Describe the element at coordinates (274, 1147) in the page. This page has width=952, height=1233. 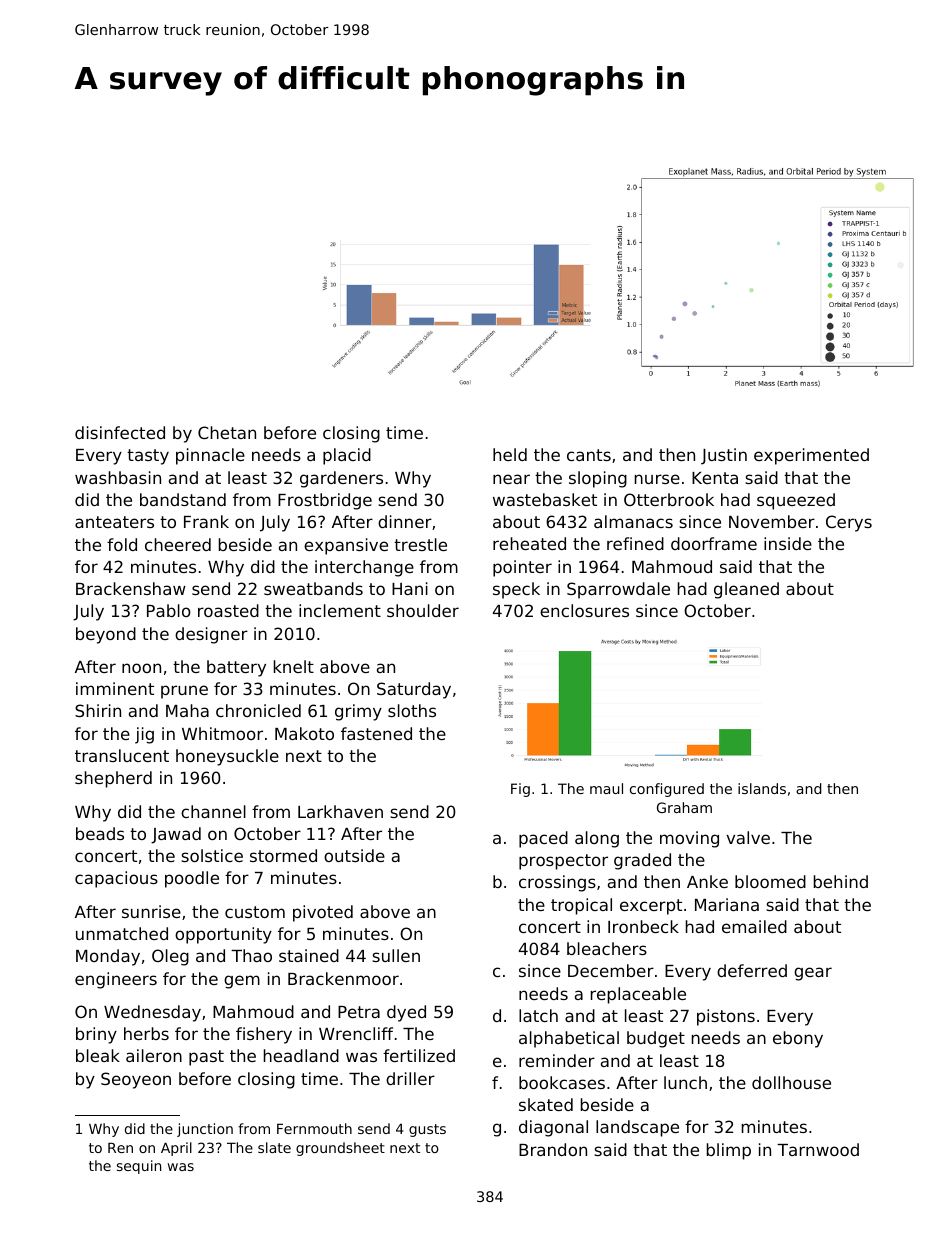
I see `slate` at that location.
